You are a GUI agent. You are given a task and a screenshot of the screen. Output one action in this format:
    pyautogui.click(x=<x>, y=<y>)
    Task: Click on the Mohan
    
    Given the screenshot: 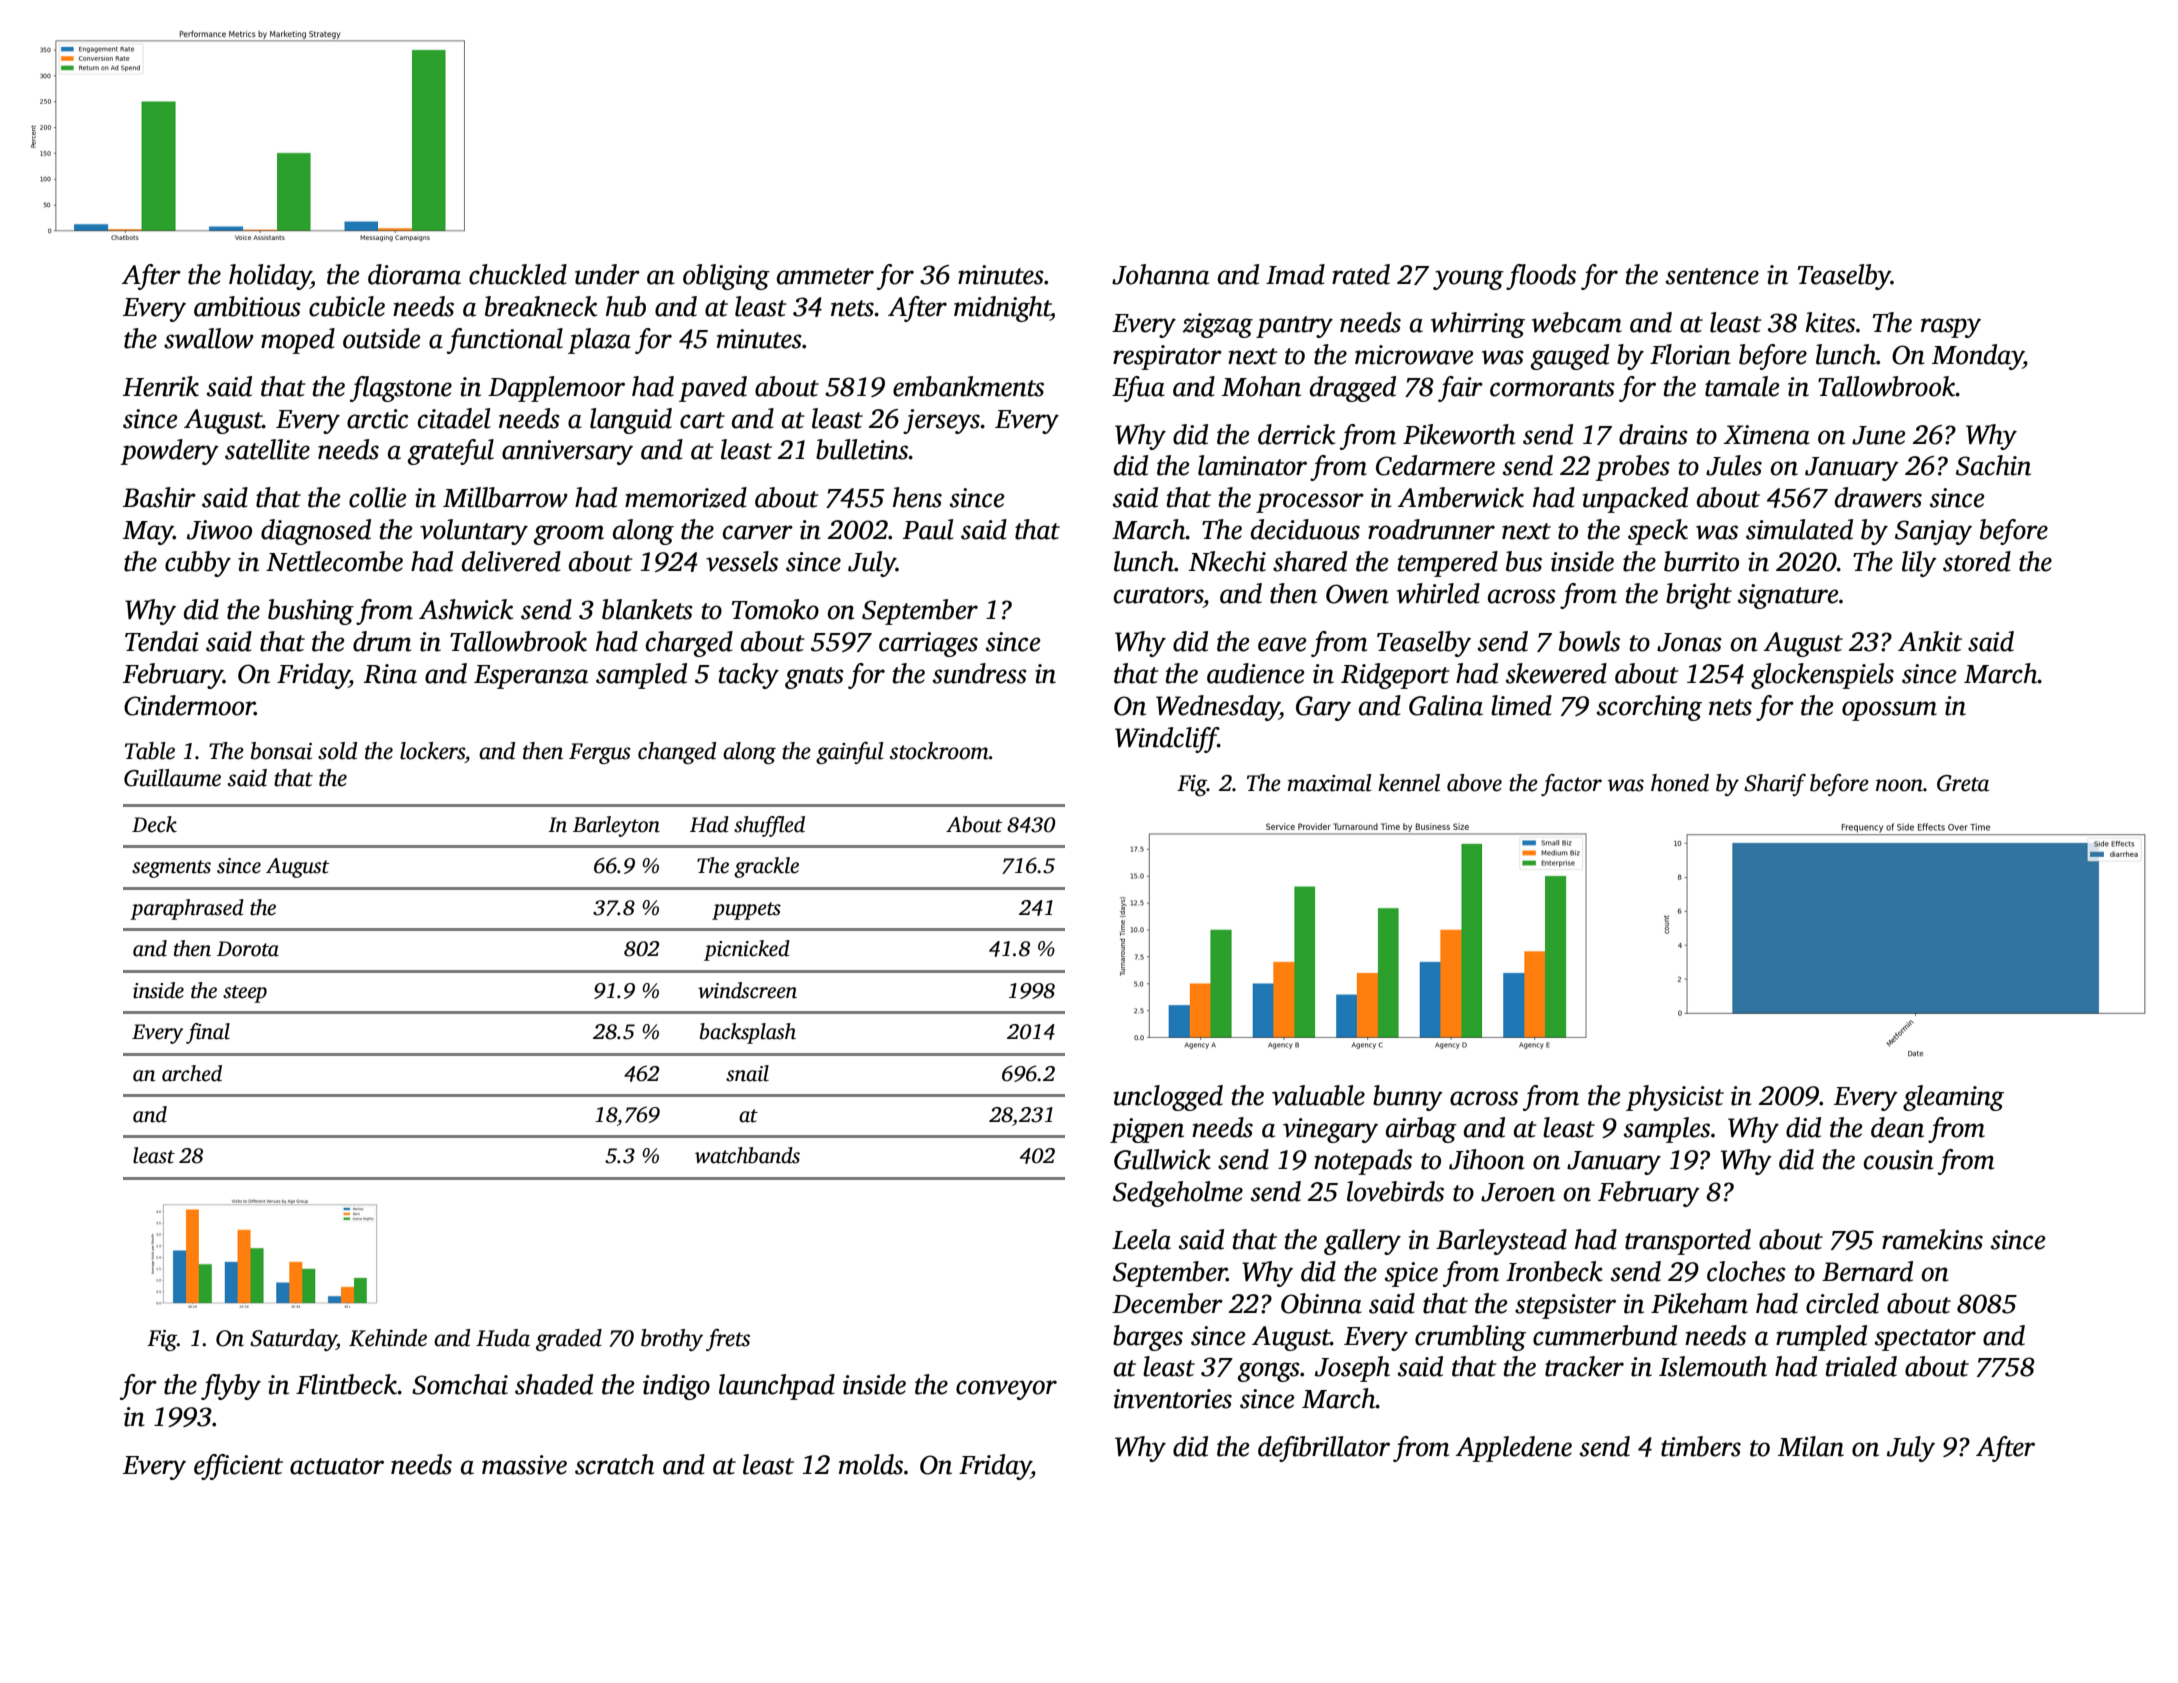 What is the action you would take?
    pyautogui.click(x=1261, y=386)
